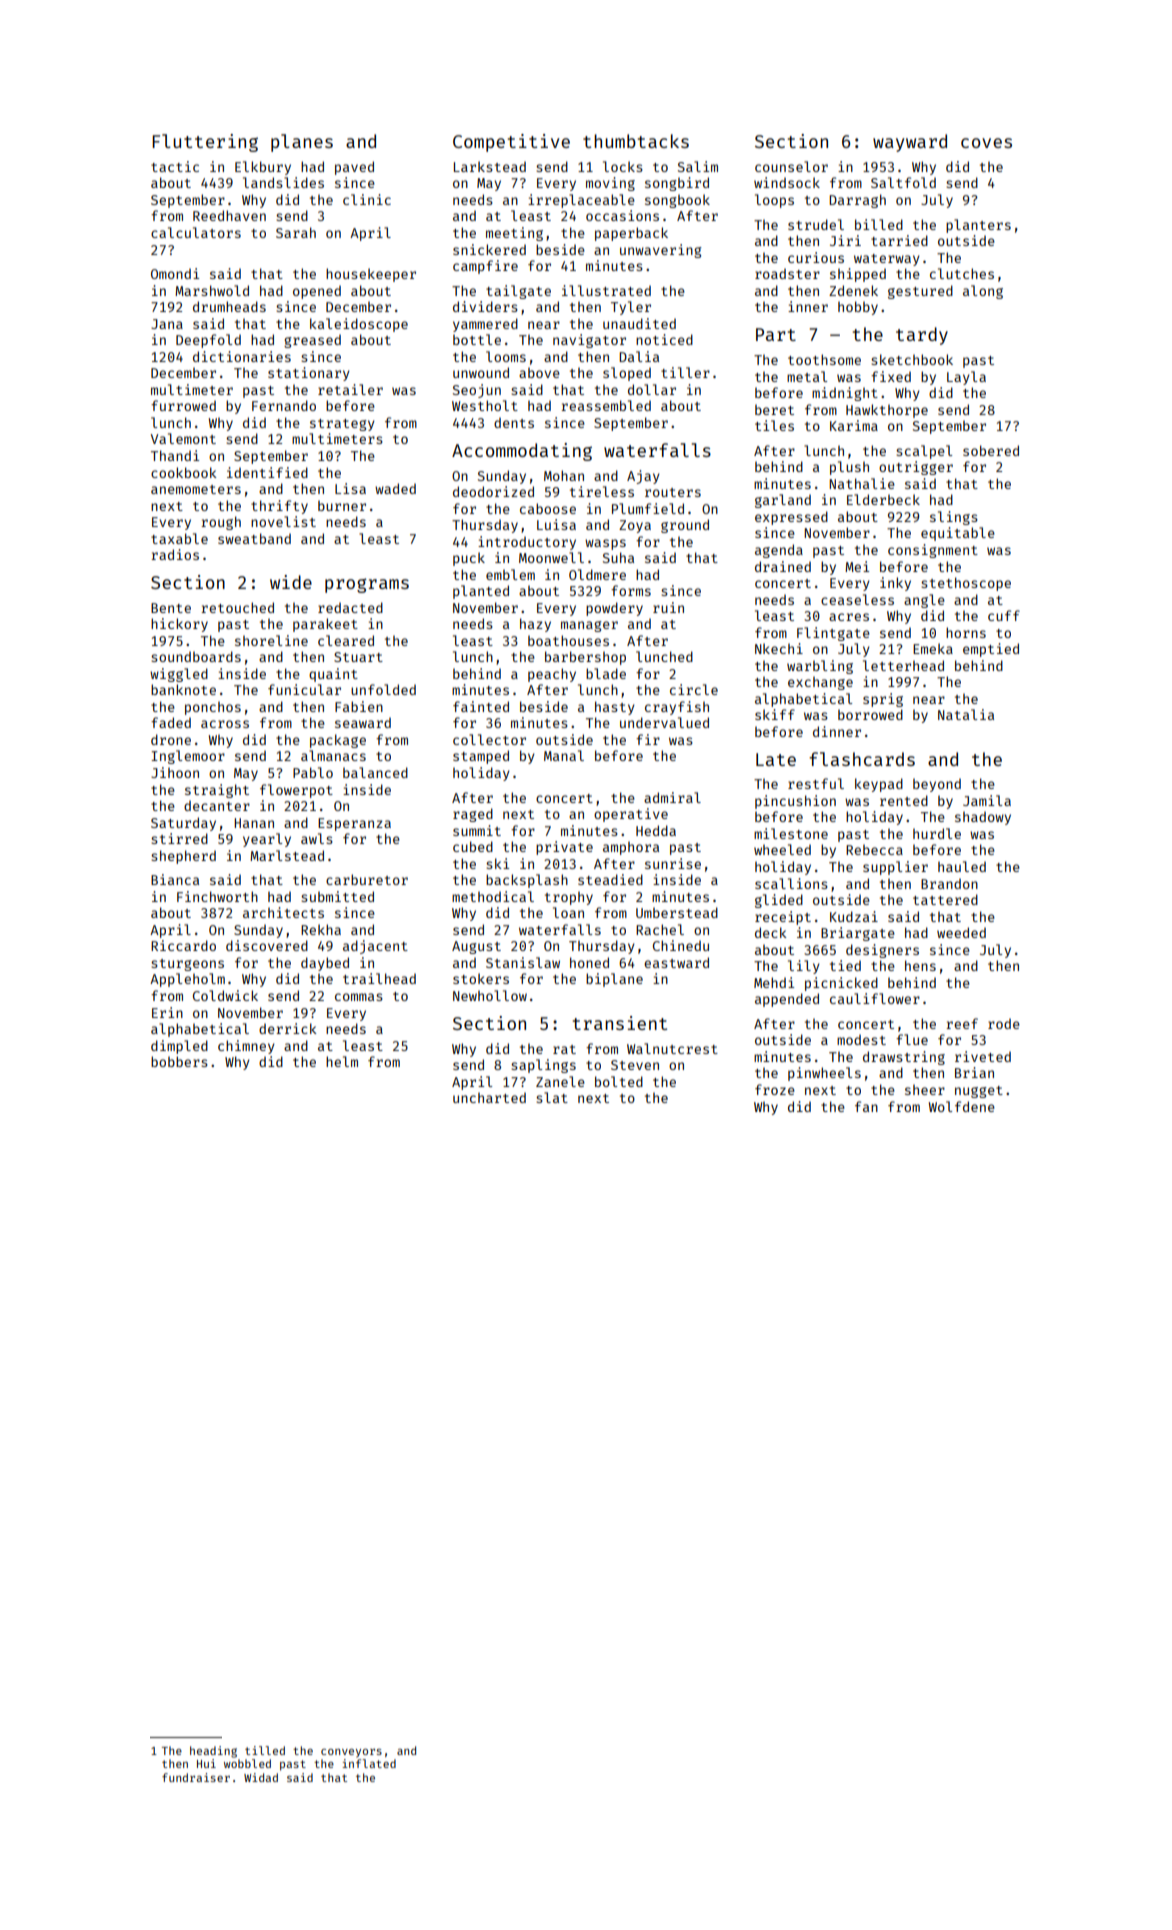 Image resolution: width=1172 pixels, height=1930 pixels. I want to click on circle, so click(694, 689).
